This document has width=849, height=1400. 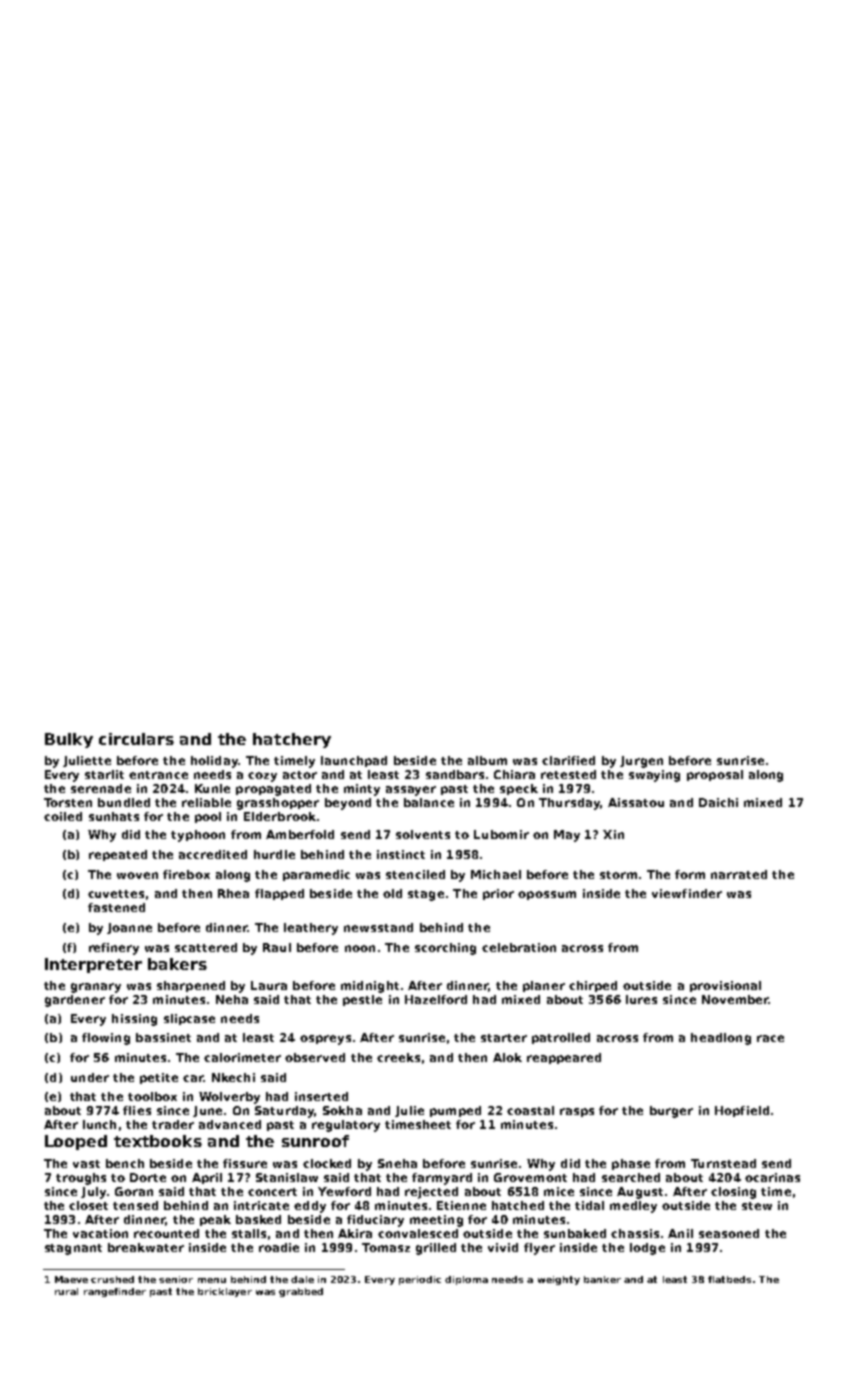 I want to click on clarified, so click(x=568, y=760).
